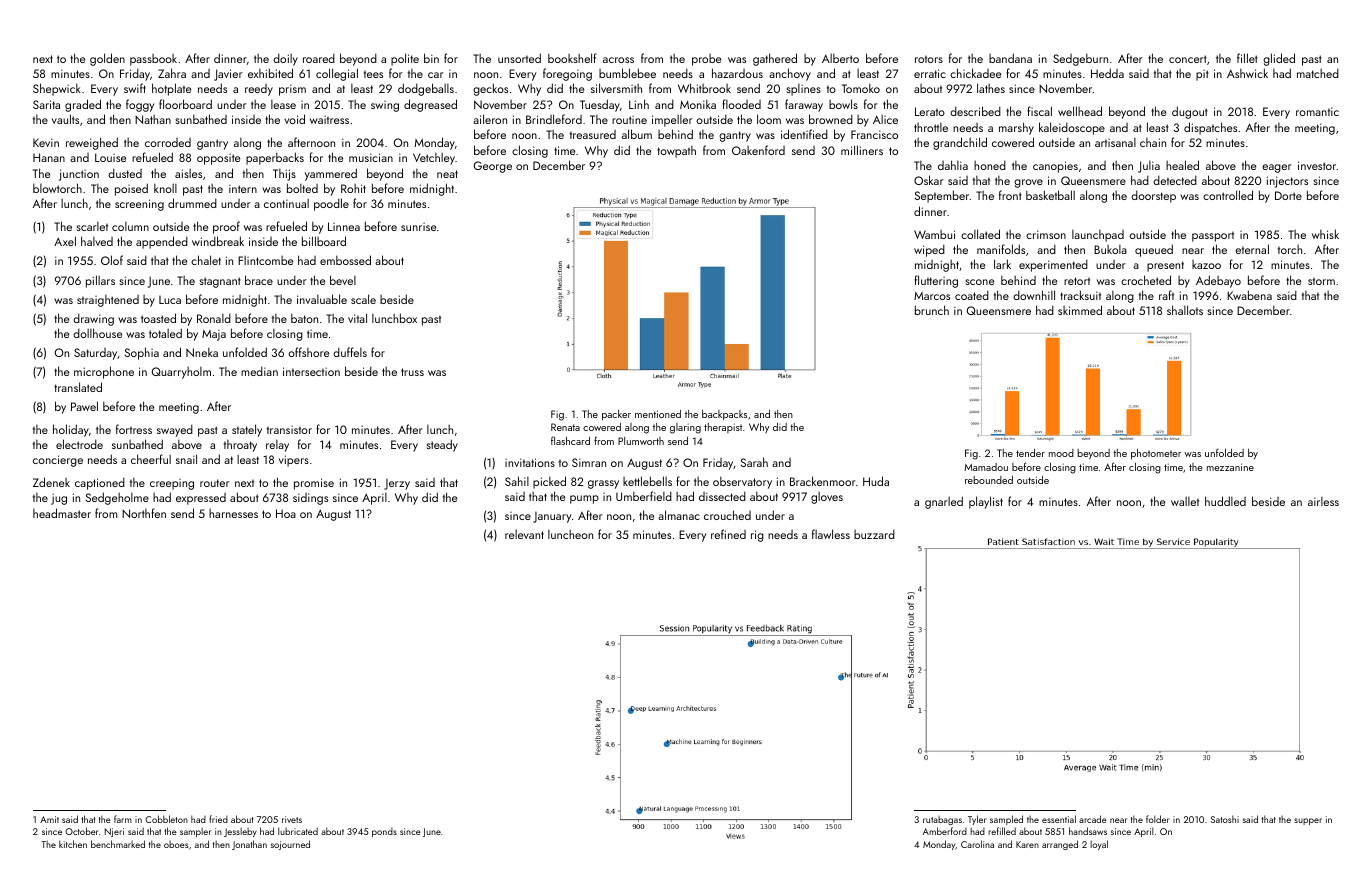 The height and width of the screenshot is (887, 1372). Describe the element at coordinates (1080, 310) in the screenshot. I see `skimmed` at that location.
